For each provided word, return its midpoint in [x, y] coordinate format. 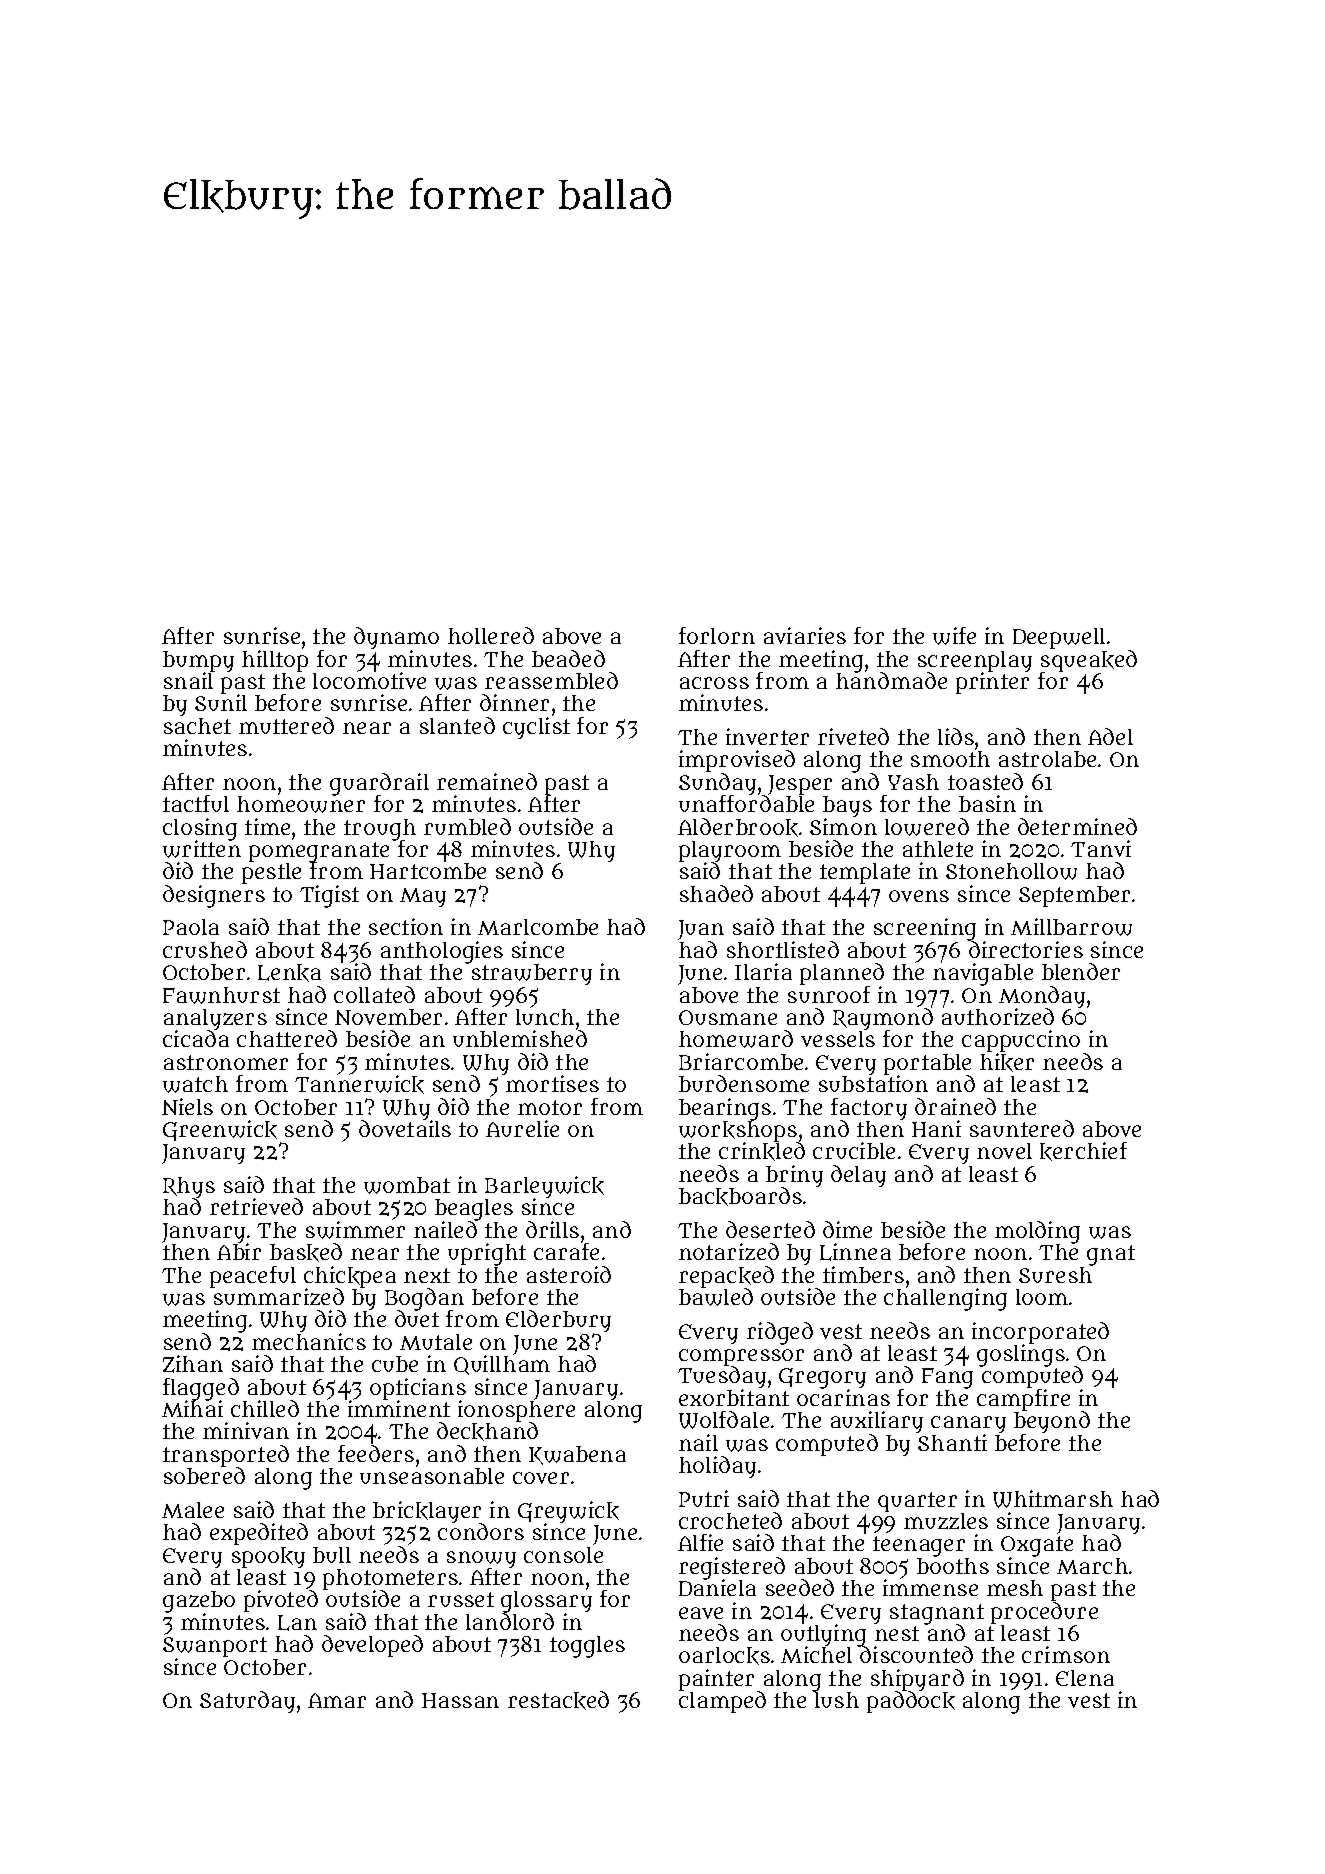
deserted [770, 1229]
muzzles [946, 1521]
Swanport [215, 1647]
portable [927, 1065]
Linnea [855, 1252]
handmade [891, 681]
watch [195, 1084]
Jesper [800, 785]
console [563, 1555]
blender [1081, 971]
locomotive [369, 680]
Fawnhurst [221, 995]
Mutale [436, 1342]
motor [550, 1107]
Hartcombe [428, 871]
